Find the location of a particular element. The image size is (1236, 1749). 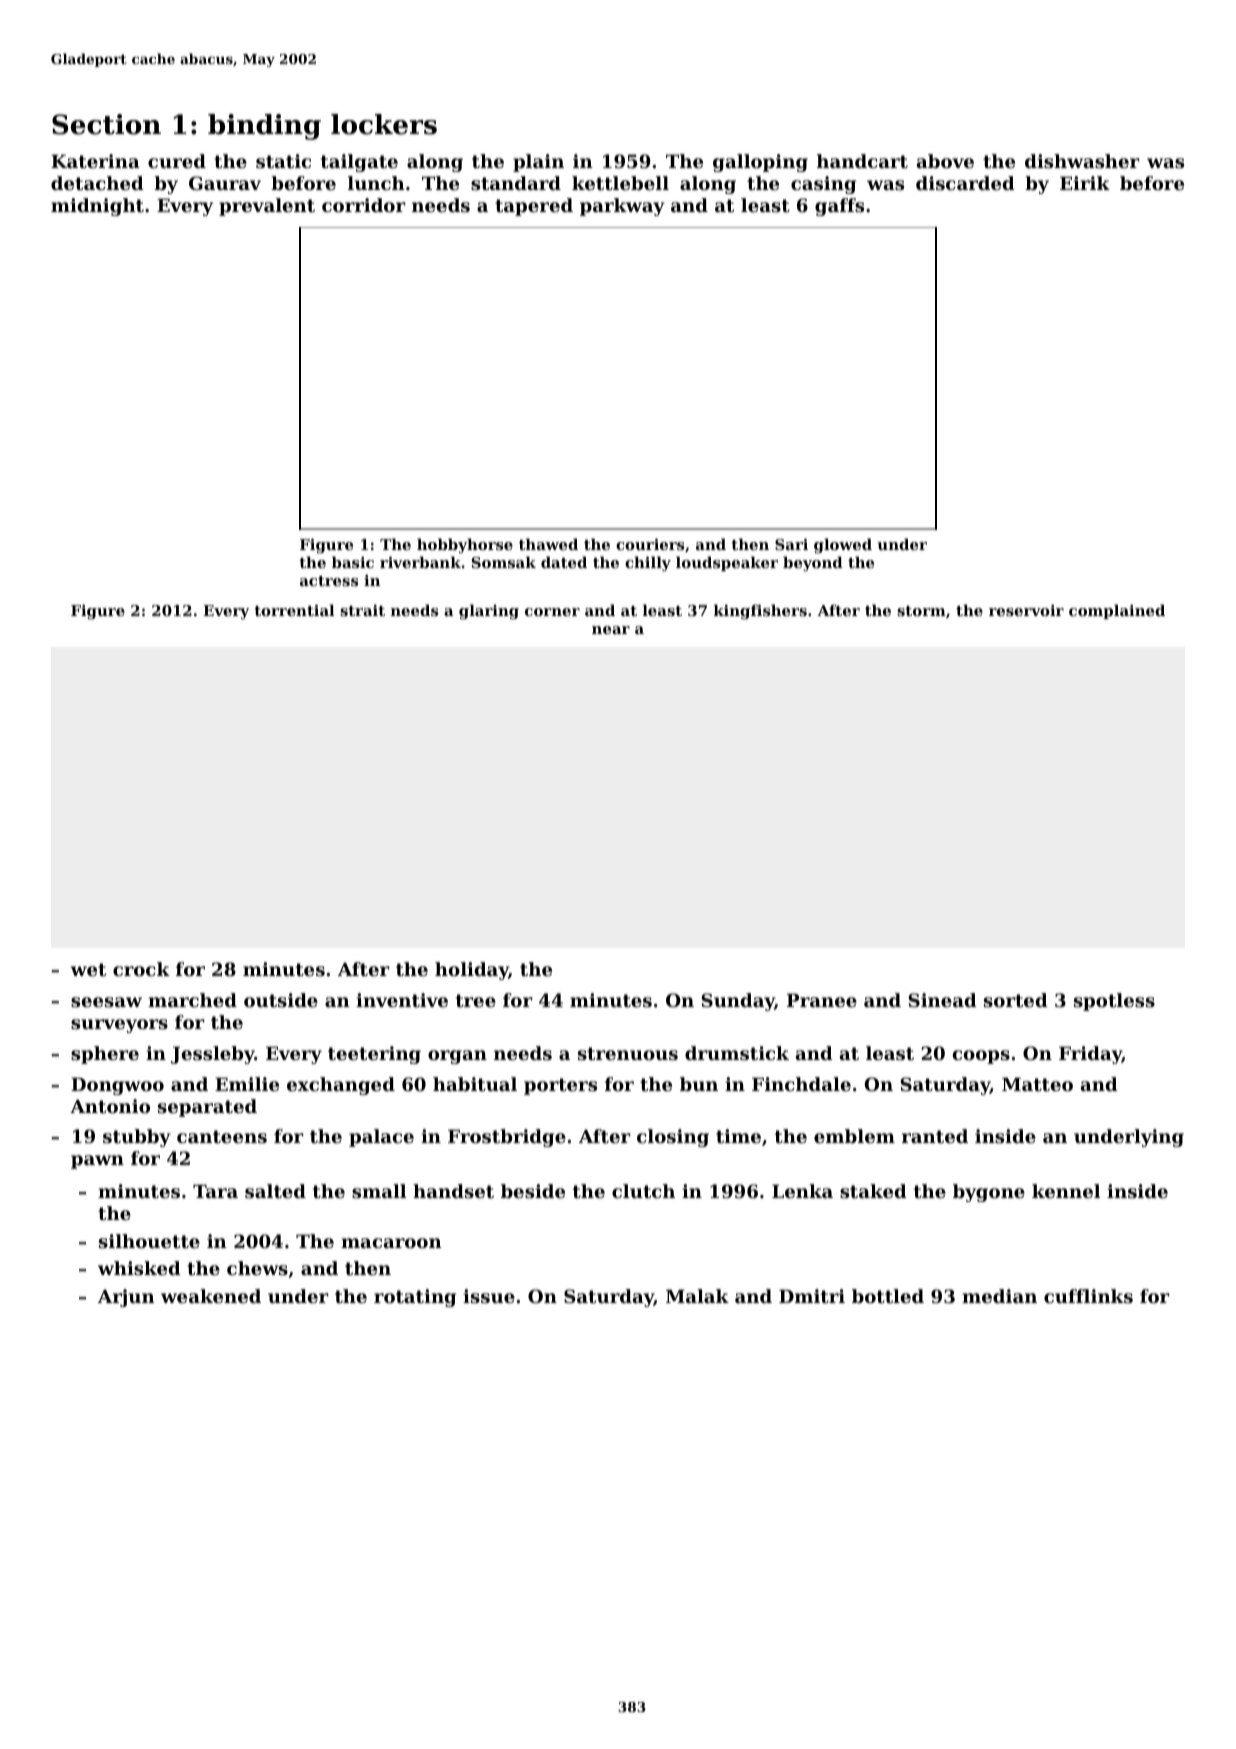

standard is located at coordinates (516, 183).
